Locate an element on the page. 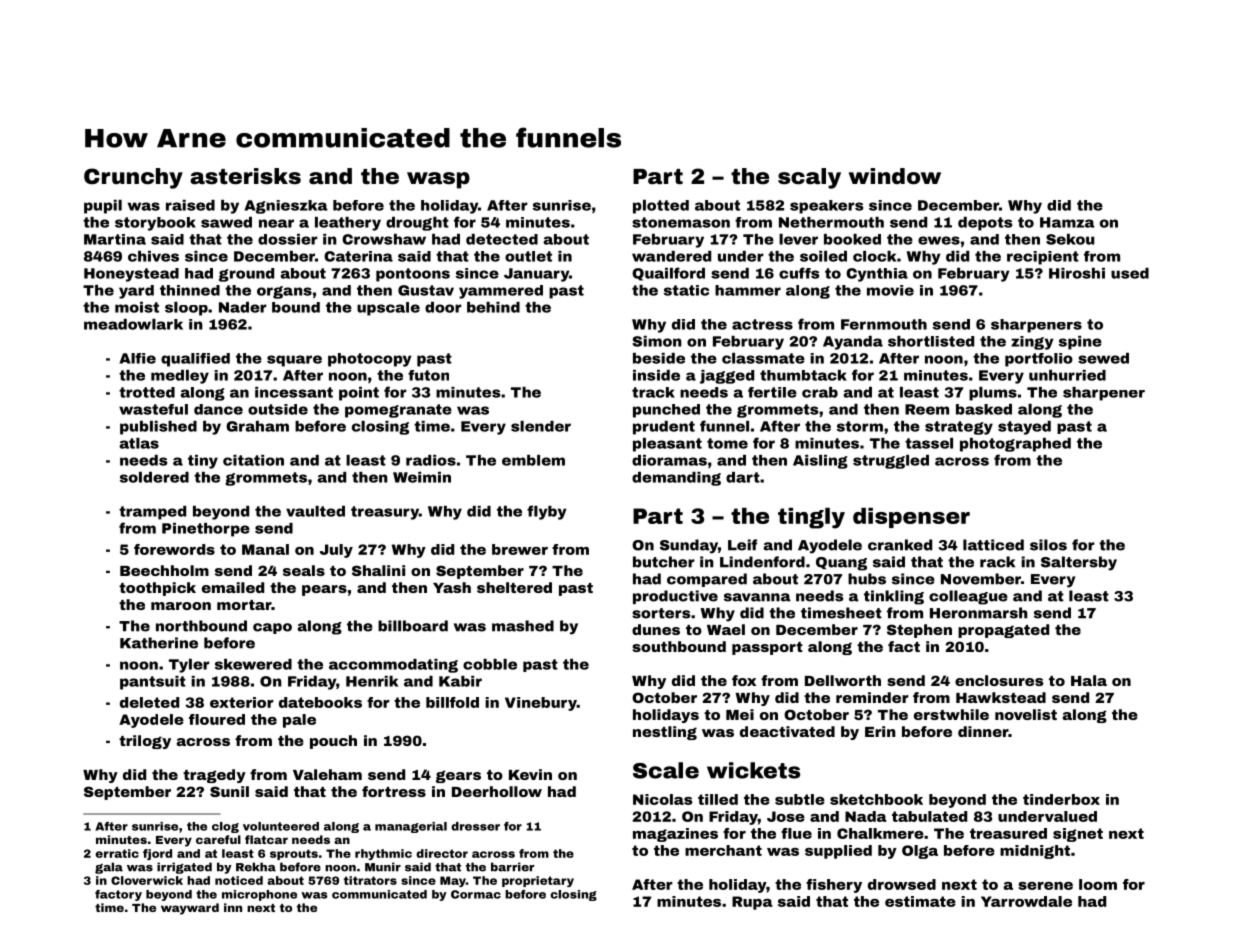 The image size is (1233, 952). January is located at coordinates (536, 275).
